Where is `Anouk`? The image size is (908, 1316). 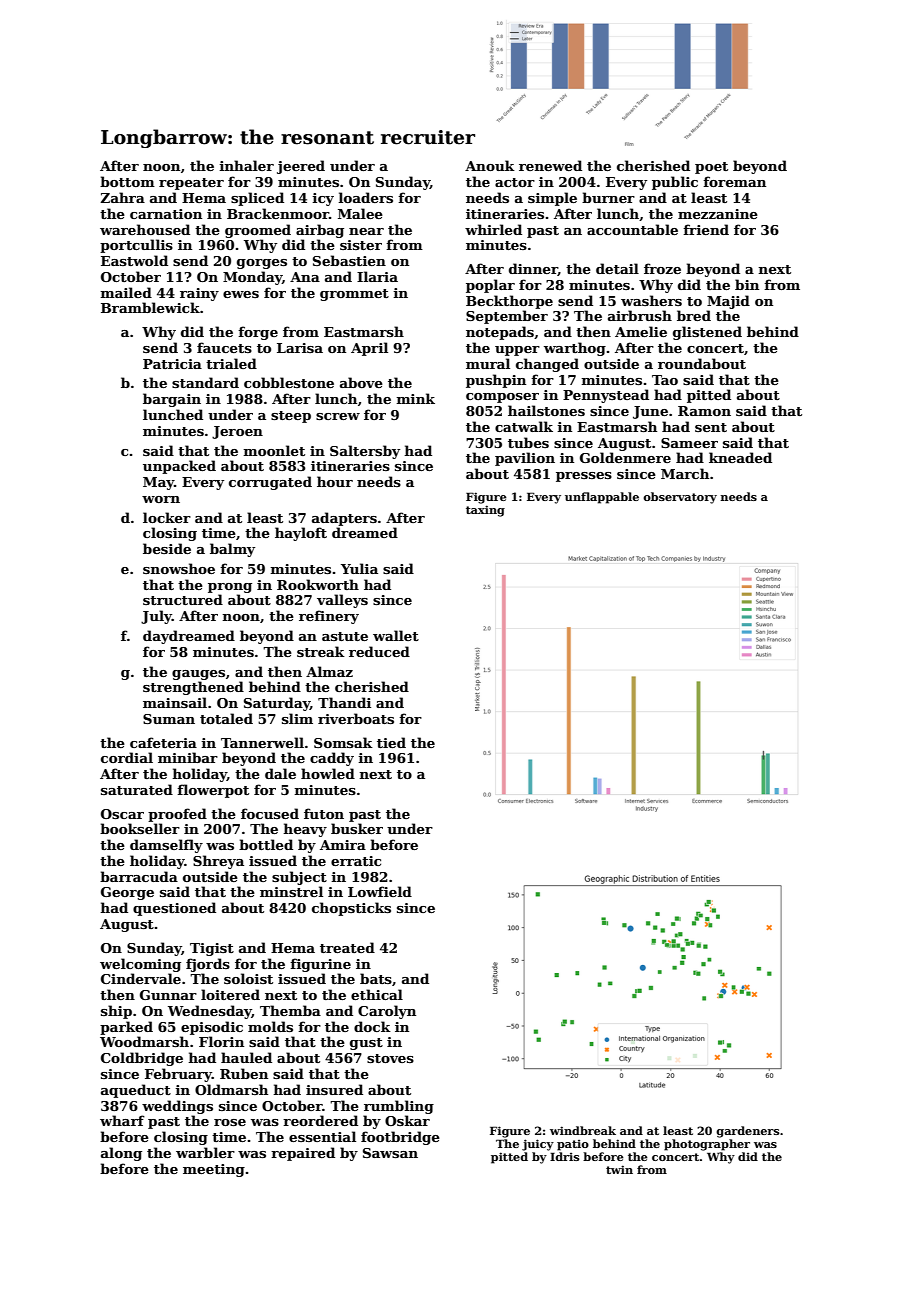 Anouk is located at coordinates (490, 165).
